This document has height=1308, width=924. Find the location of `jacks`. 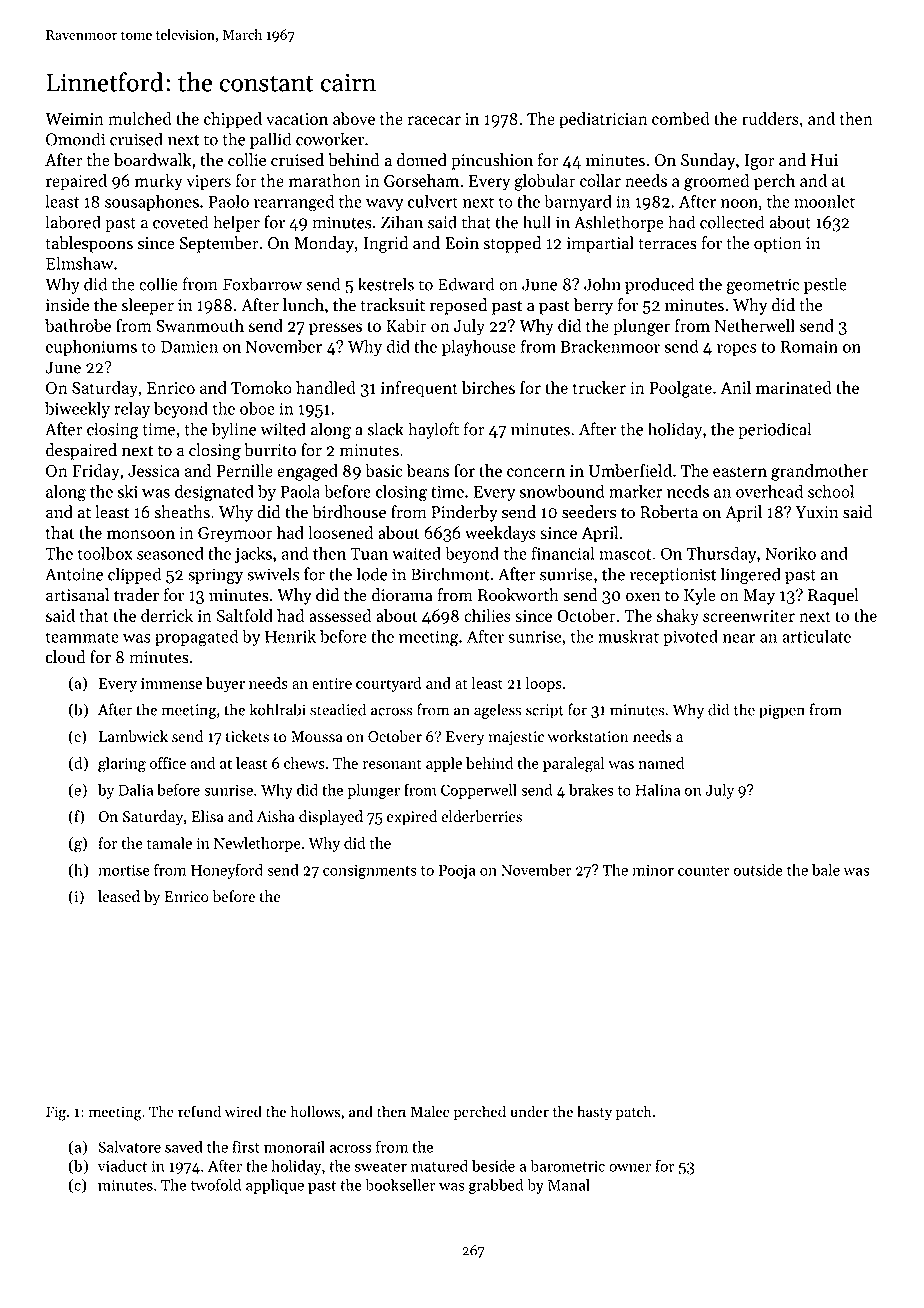

jacks is located at coordinates (253, 555).
